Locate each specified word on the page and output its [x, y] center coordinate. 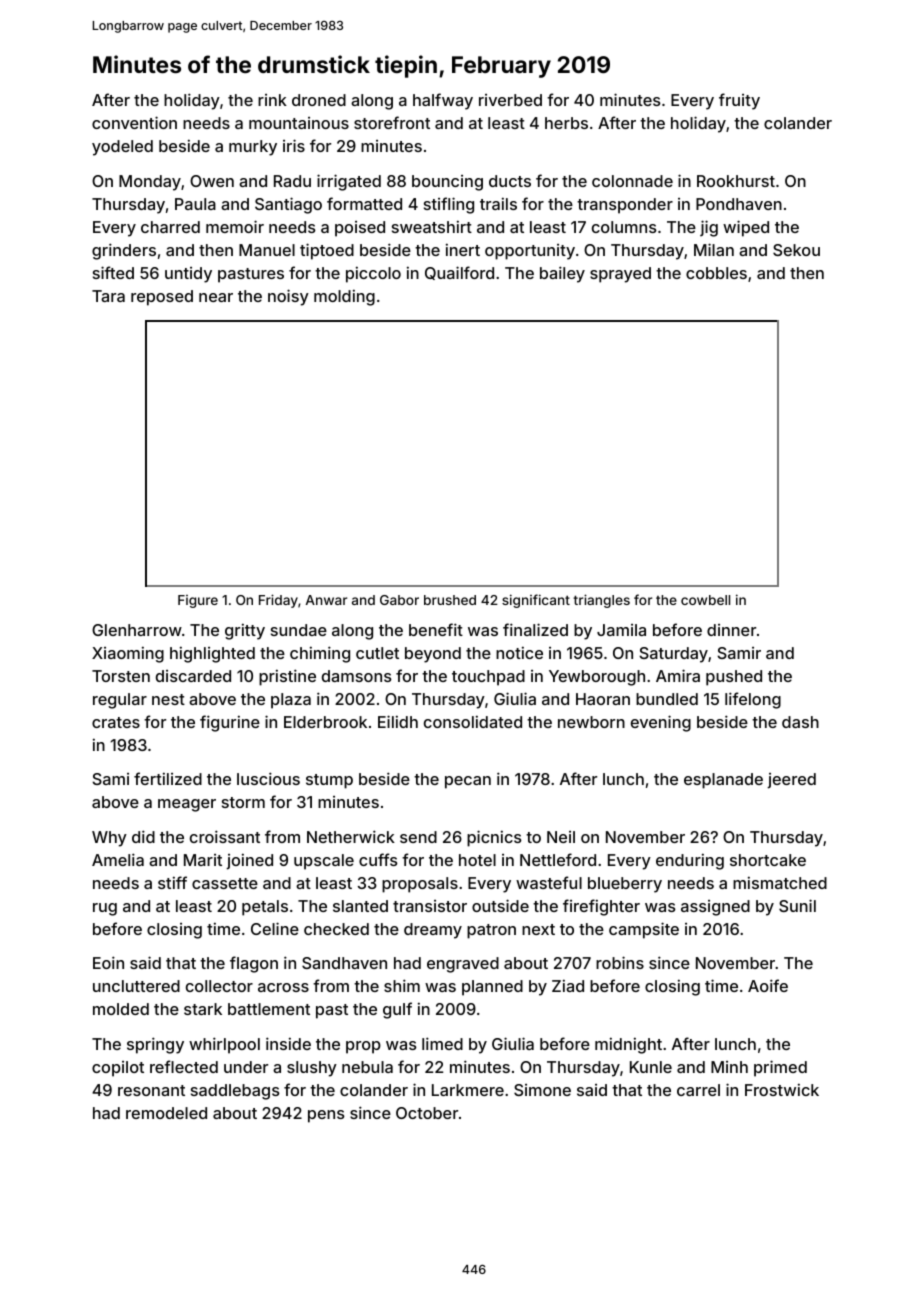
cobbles [716, 273]
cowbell [705, 600]
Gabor [399, 600]
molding [344, 297]
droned [319, 100]
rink [272, 100]
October [427, 1113]
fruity [739, 101]
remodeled [166, 1113]
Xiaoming [128, 654]
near [216, 297]
